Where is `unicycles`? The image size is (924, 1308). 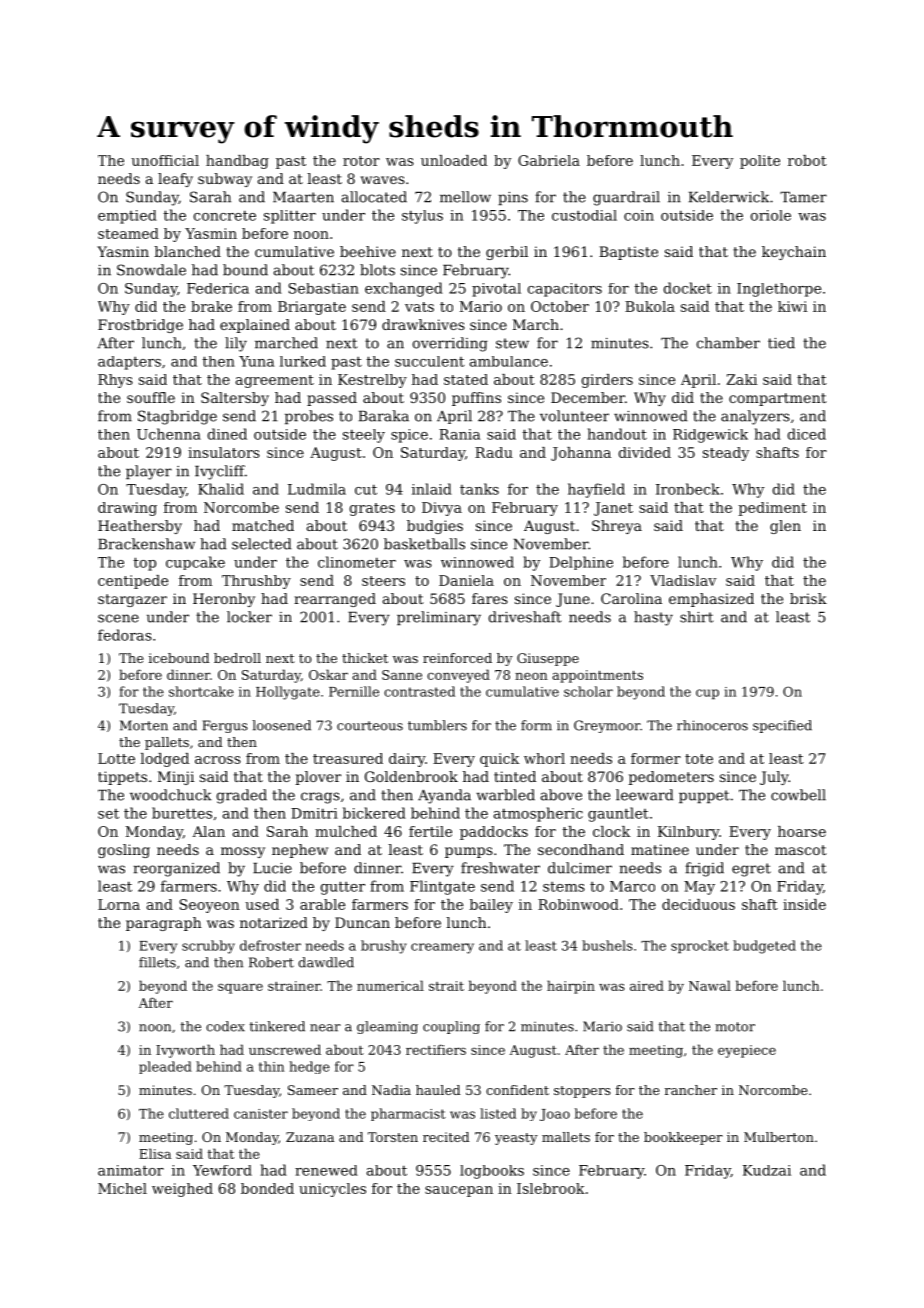 unicycles is located at coordinates (332, 1190).
